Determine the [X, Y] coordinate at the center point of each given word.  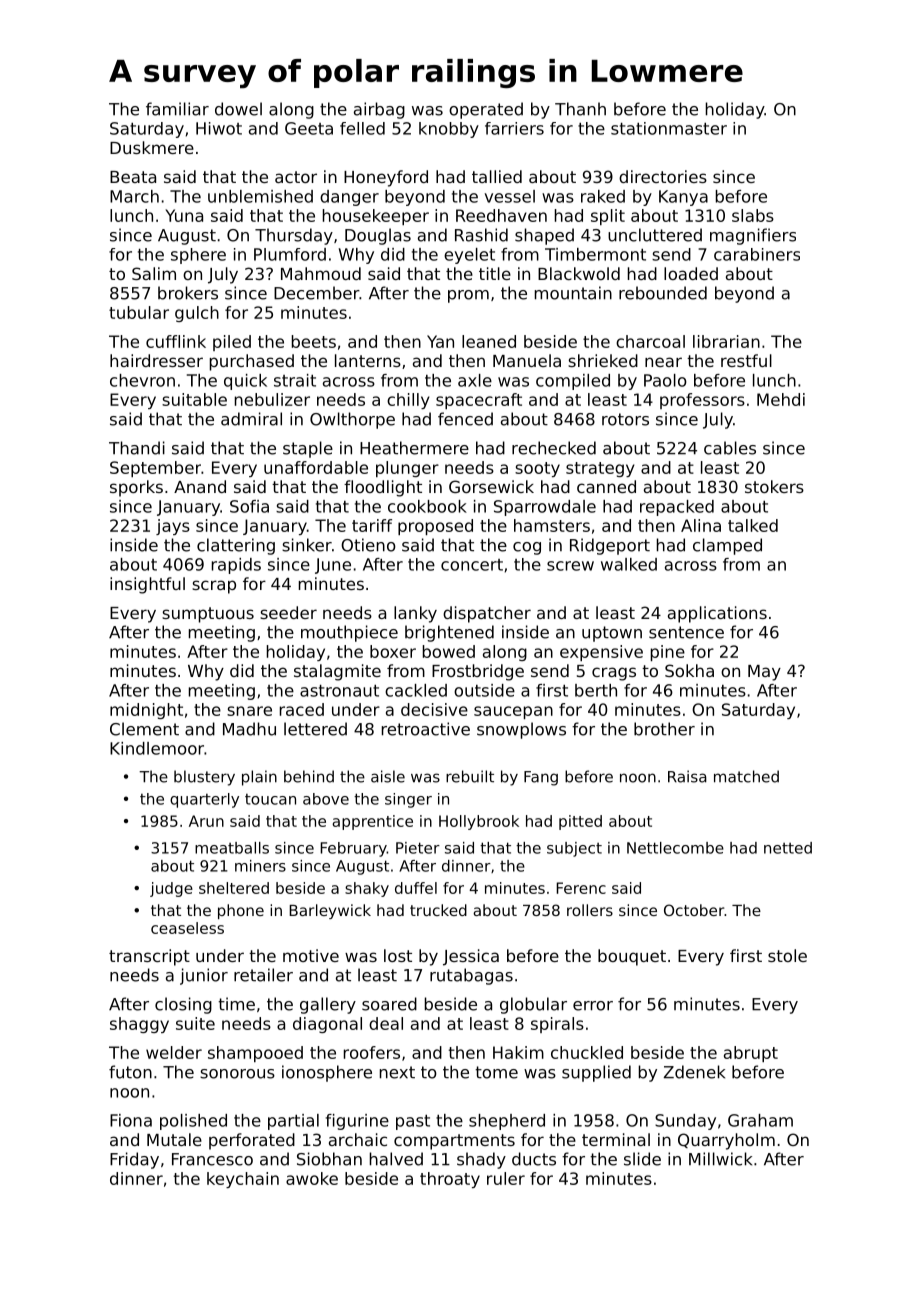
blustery [204, 778]
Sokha [689, 670]
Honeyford [386, 178]
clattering [236, 546]
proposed [435, 527]
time [236, 1004]
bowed [449, 651]
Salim [154, 273]
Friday [134, 1160]
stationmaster [669, 128]
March [134, 196]
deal [386, 1023]
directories [663, 176]
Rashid [481, 235]
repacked [677, 508]
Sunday [685, 1122]
